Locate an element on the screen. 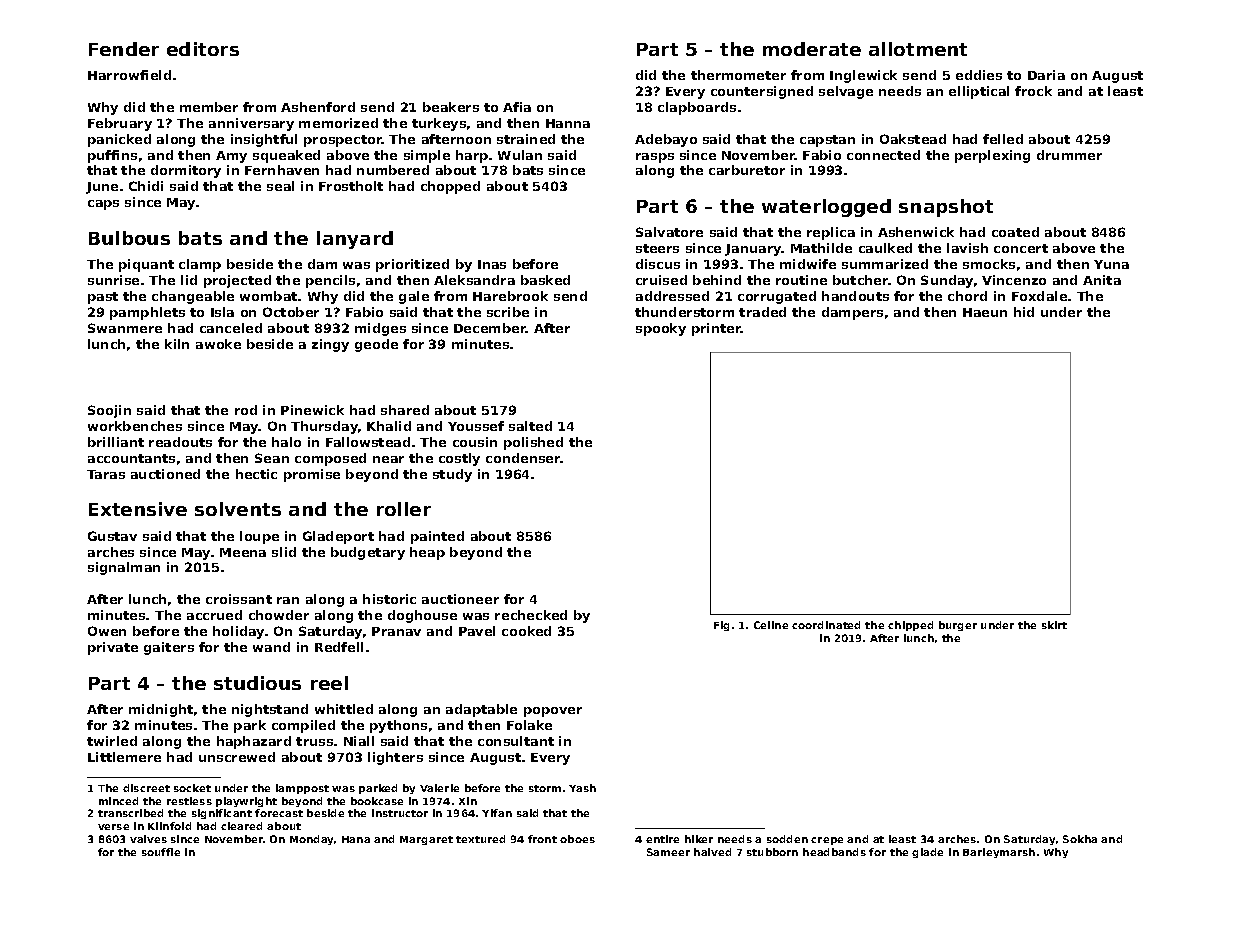  burger is located at coordinates (958, 626).
